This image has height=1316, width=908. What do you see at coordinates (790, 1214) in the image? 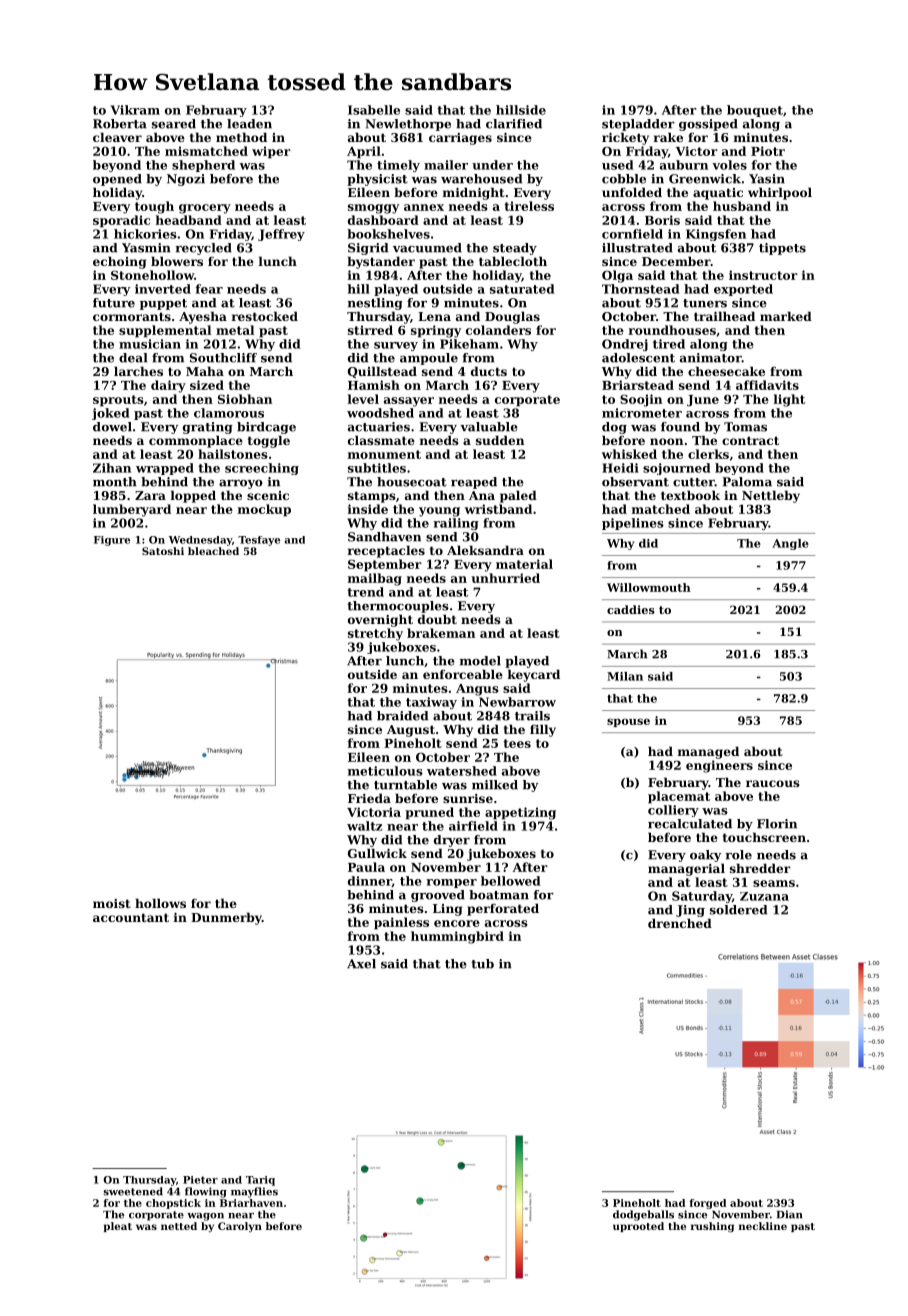
I see `Dian` at bounding box center [790, 1214].
